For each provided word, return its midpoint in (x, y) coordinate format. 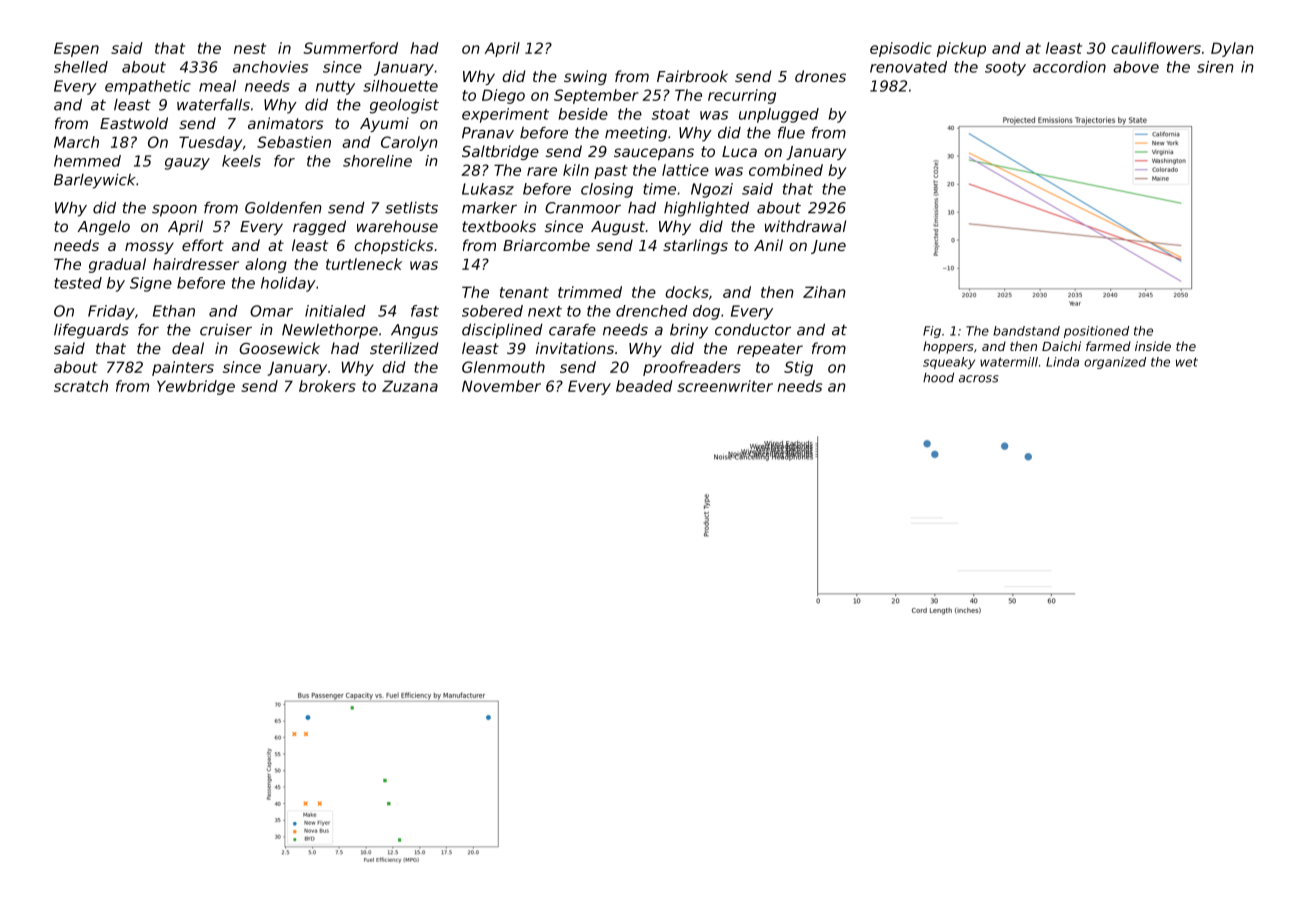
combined (786, 170)
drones (820, 76)
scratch (81, 386)
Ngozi (712, 190)
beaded (644, 386)
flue (791, 132)
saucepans (654, 154)
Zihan (824, 292)
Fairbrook (692, 76)
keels (241, 161)
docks (687, 292)
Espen (76, 49)
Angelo (103, 227)
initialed (335, 311)
